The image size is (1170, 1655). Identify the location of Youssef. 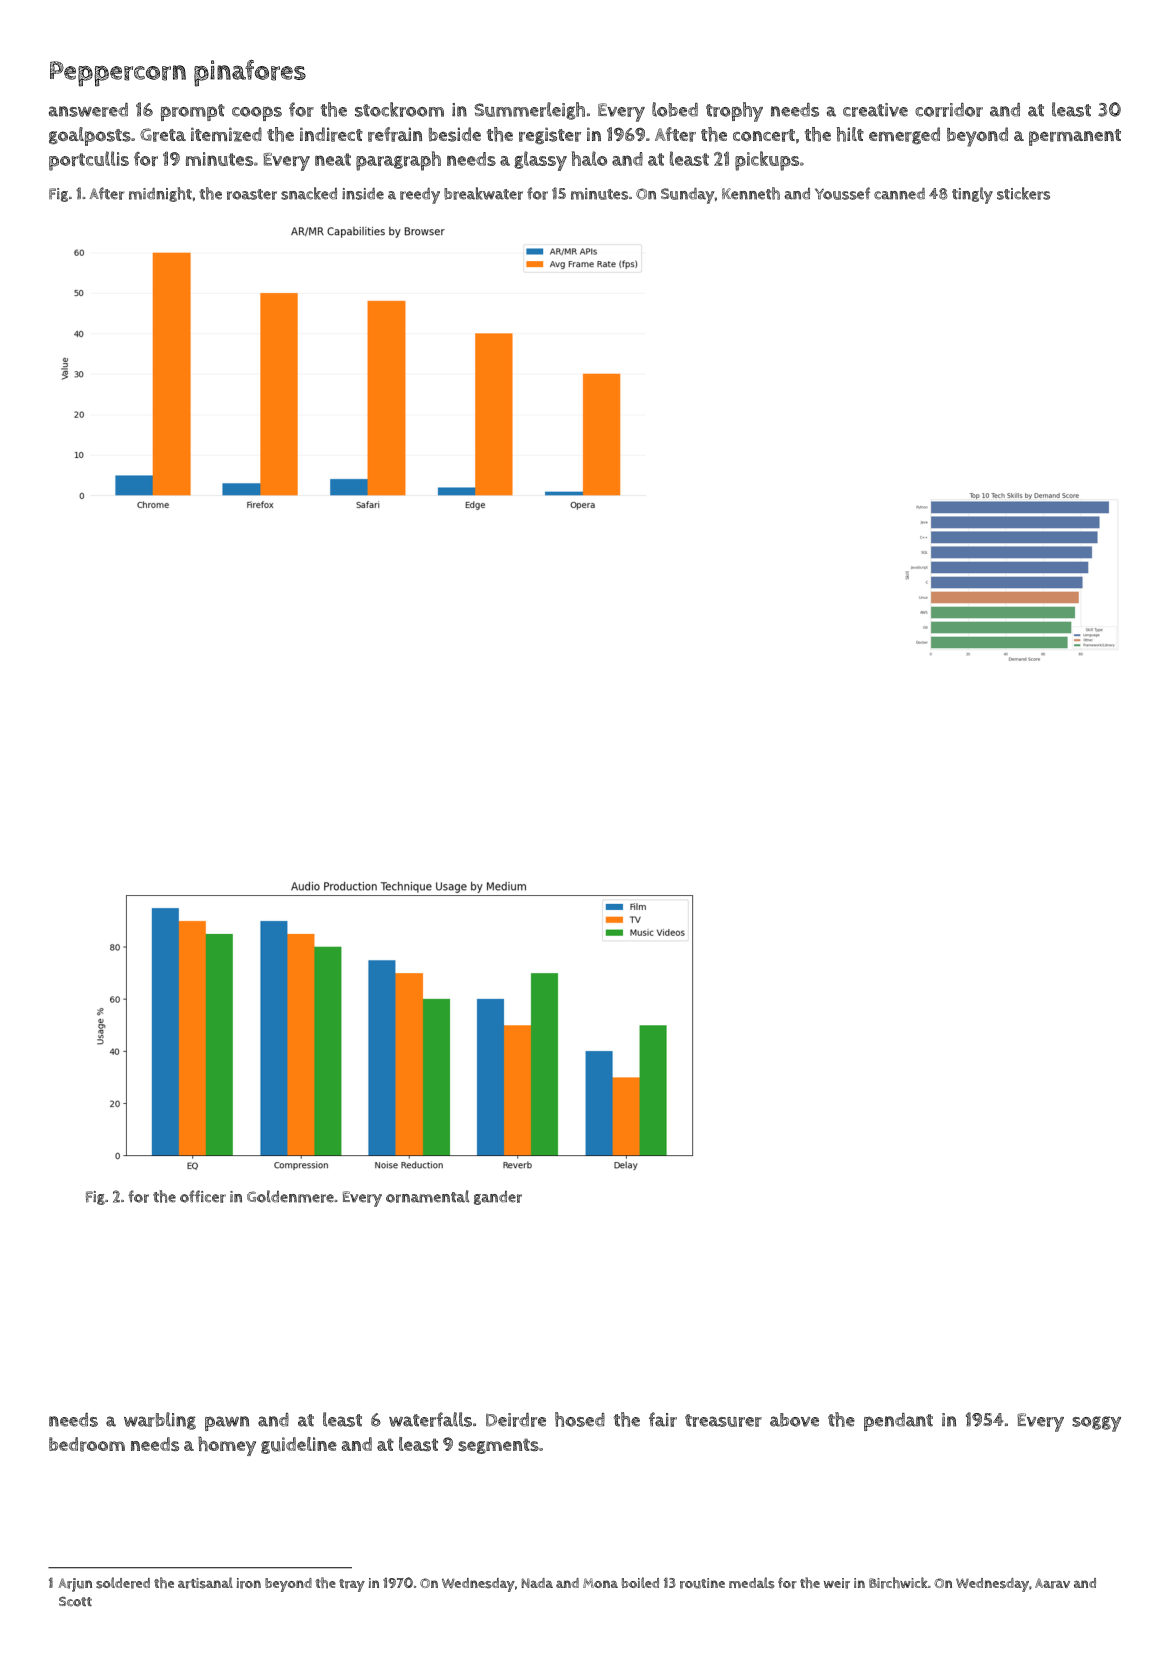
(842, 193).
